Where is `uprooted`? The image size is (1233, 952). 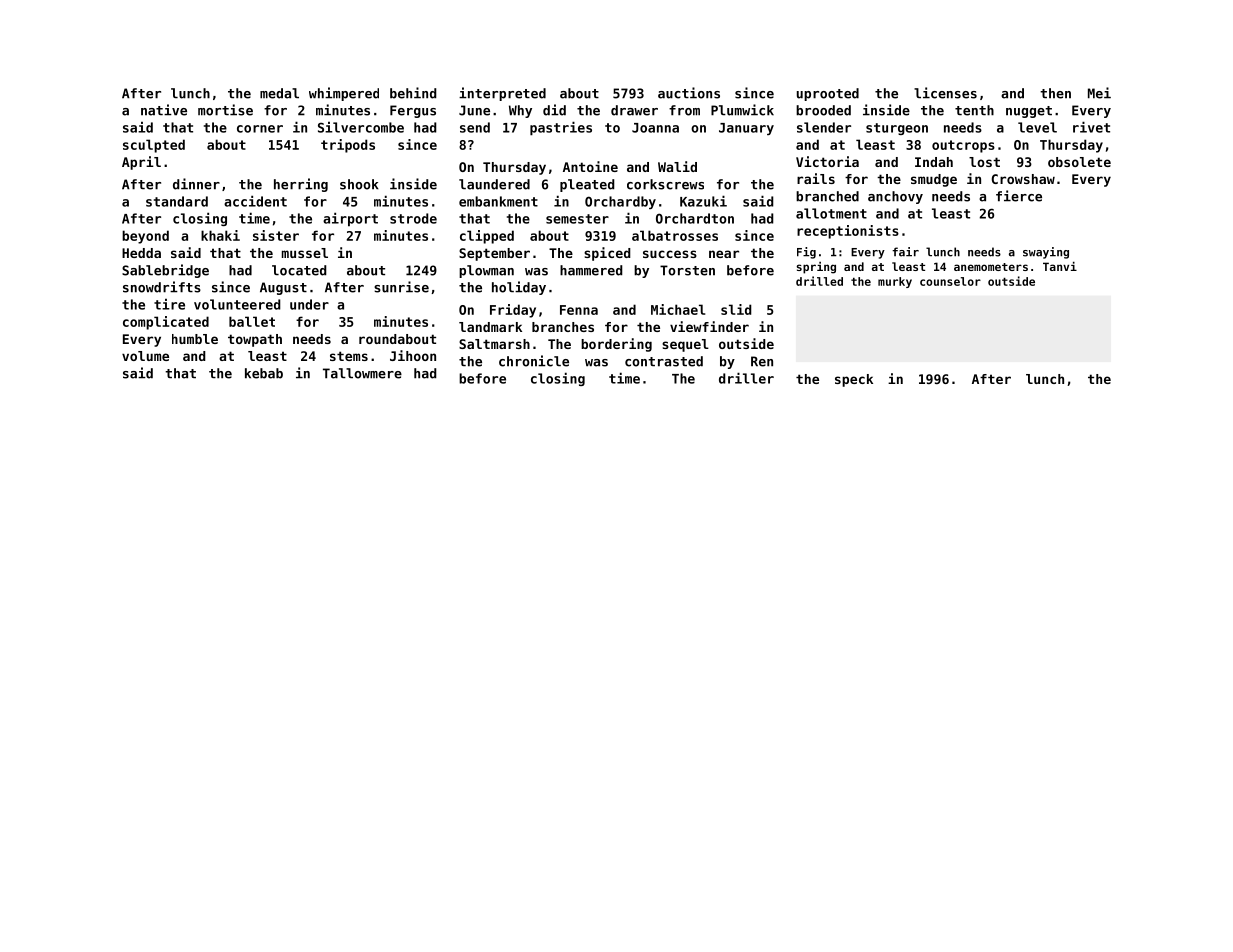
uprooted is located at coordinates (828, 94).
